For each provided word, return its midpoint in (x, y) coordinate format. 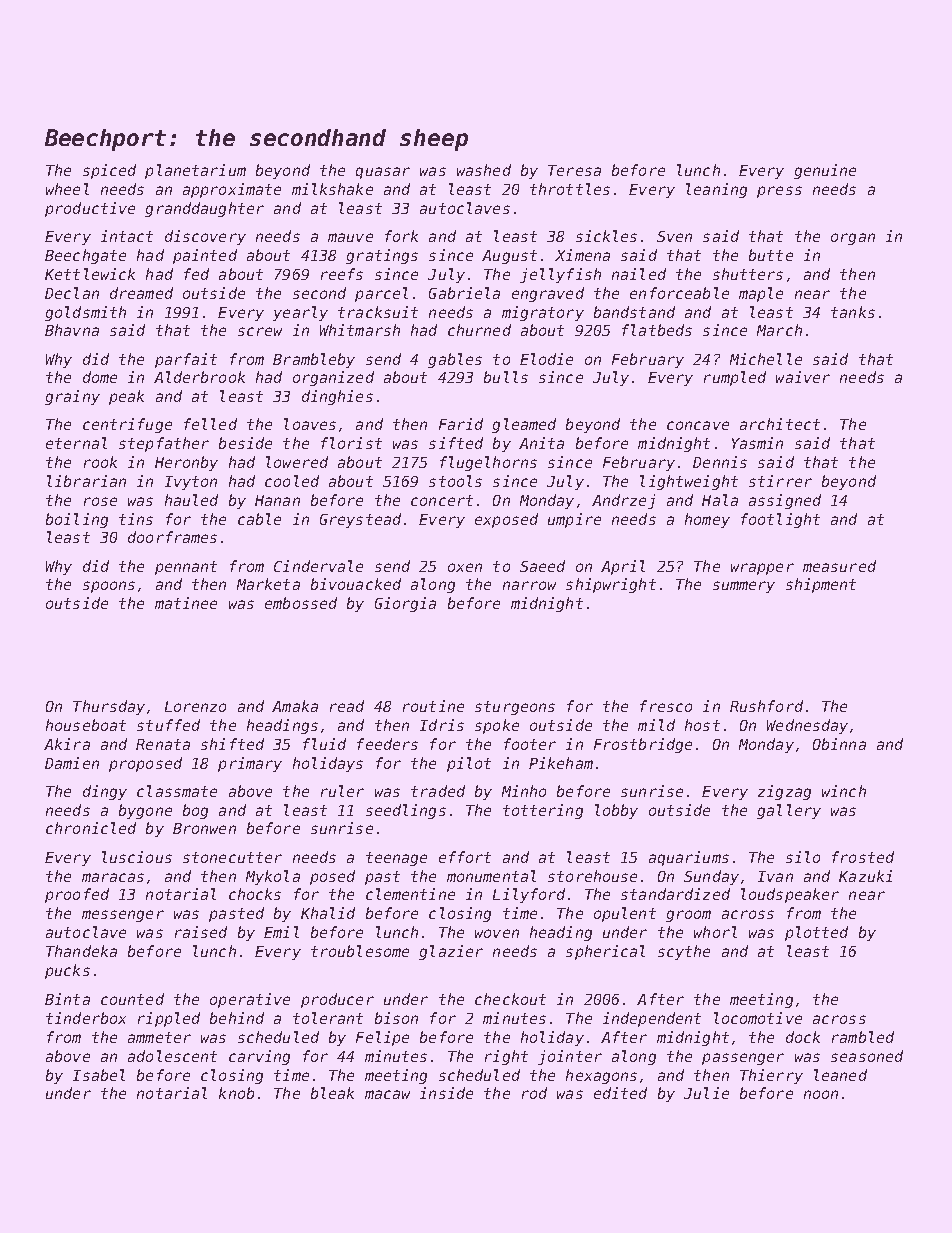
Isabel (99, 1075)
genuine (825, 171)
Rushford (766, 706)
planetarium (195, 171)
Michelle (766, 359)
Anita (541, 443)
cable (259, 519)
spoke (497, 726)
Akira (67, 744)
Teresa (574, 170)
